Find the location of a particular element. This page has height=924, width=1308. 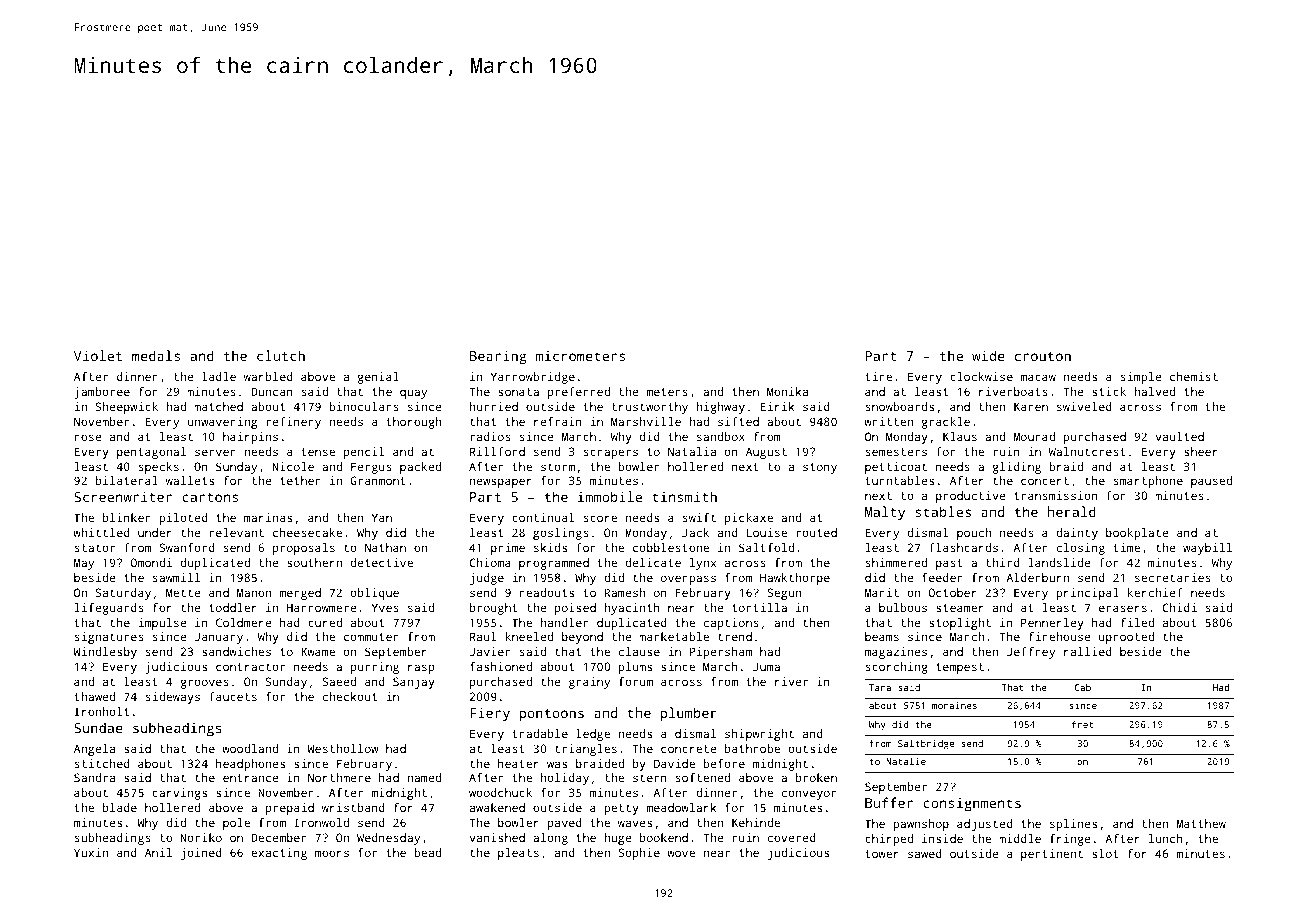

stitched is located at coordinates (102, 763).
